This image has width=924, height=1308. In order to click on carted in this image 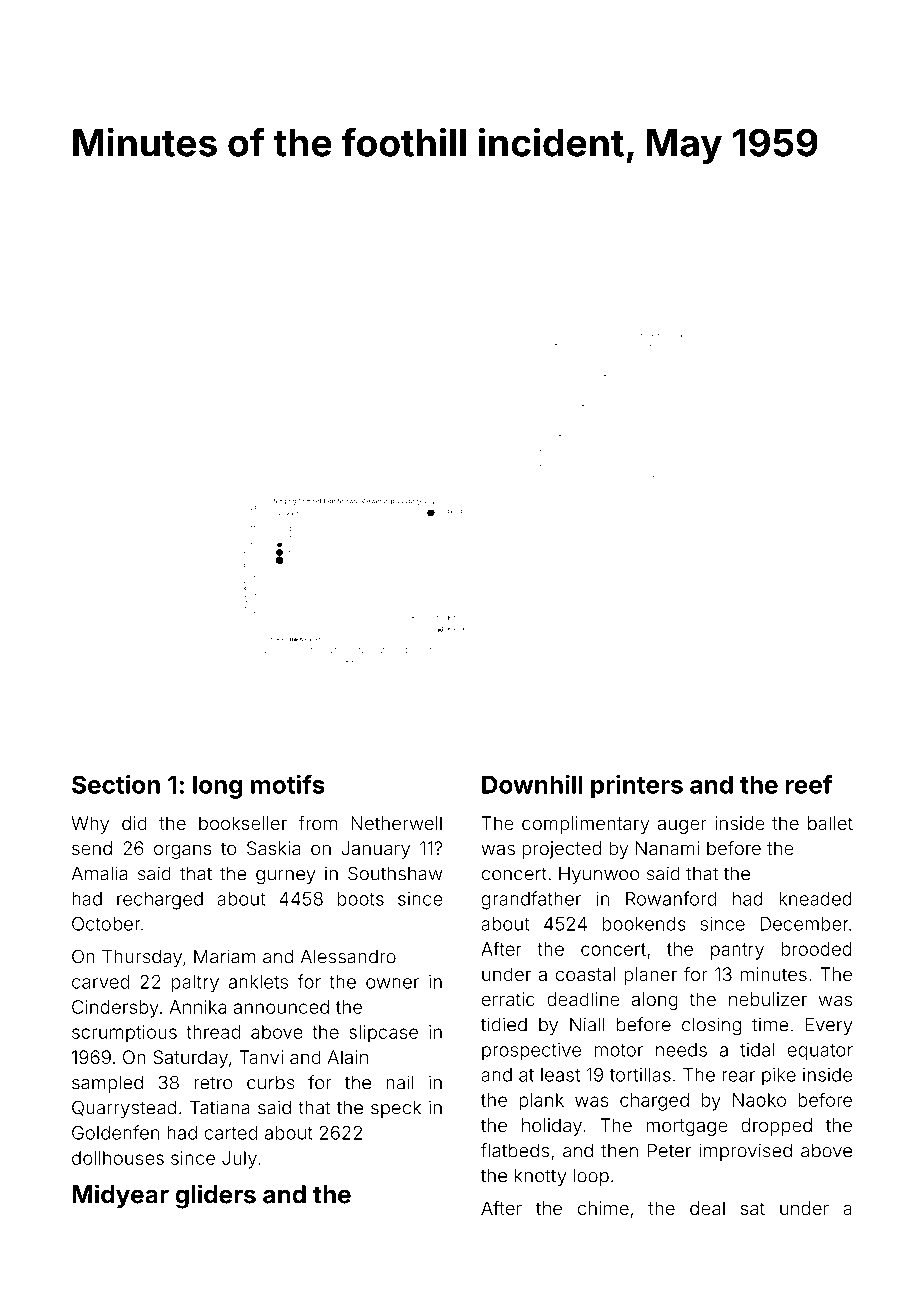, I will do `click(231, 1133)`.
